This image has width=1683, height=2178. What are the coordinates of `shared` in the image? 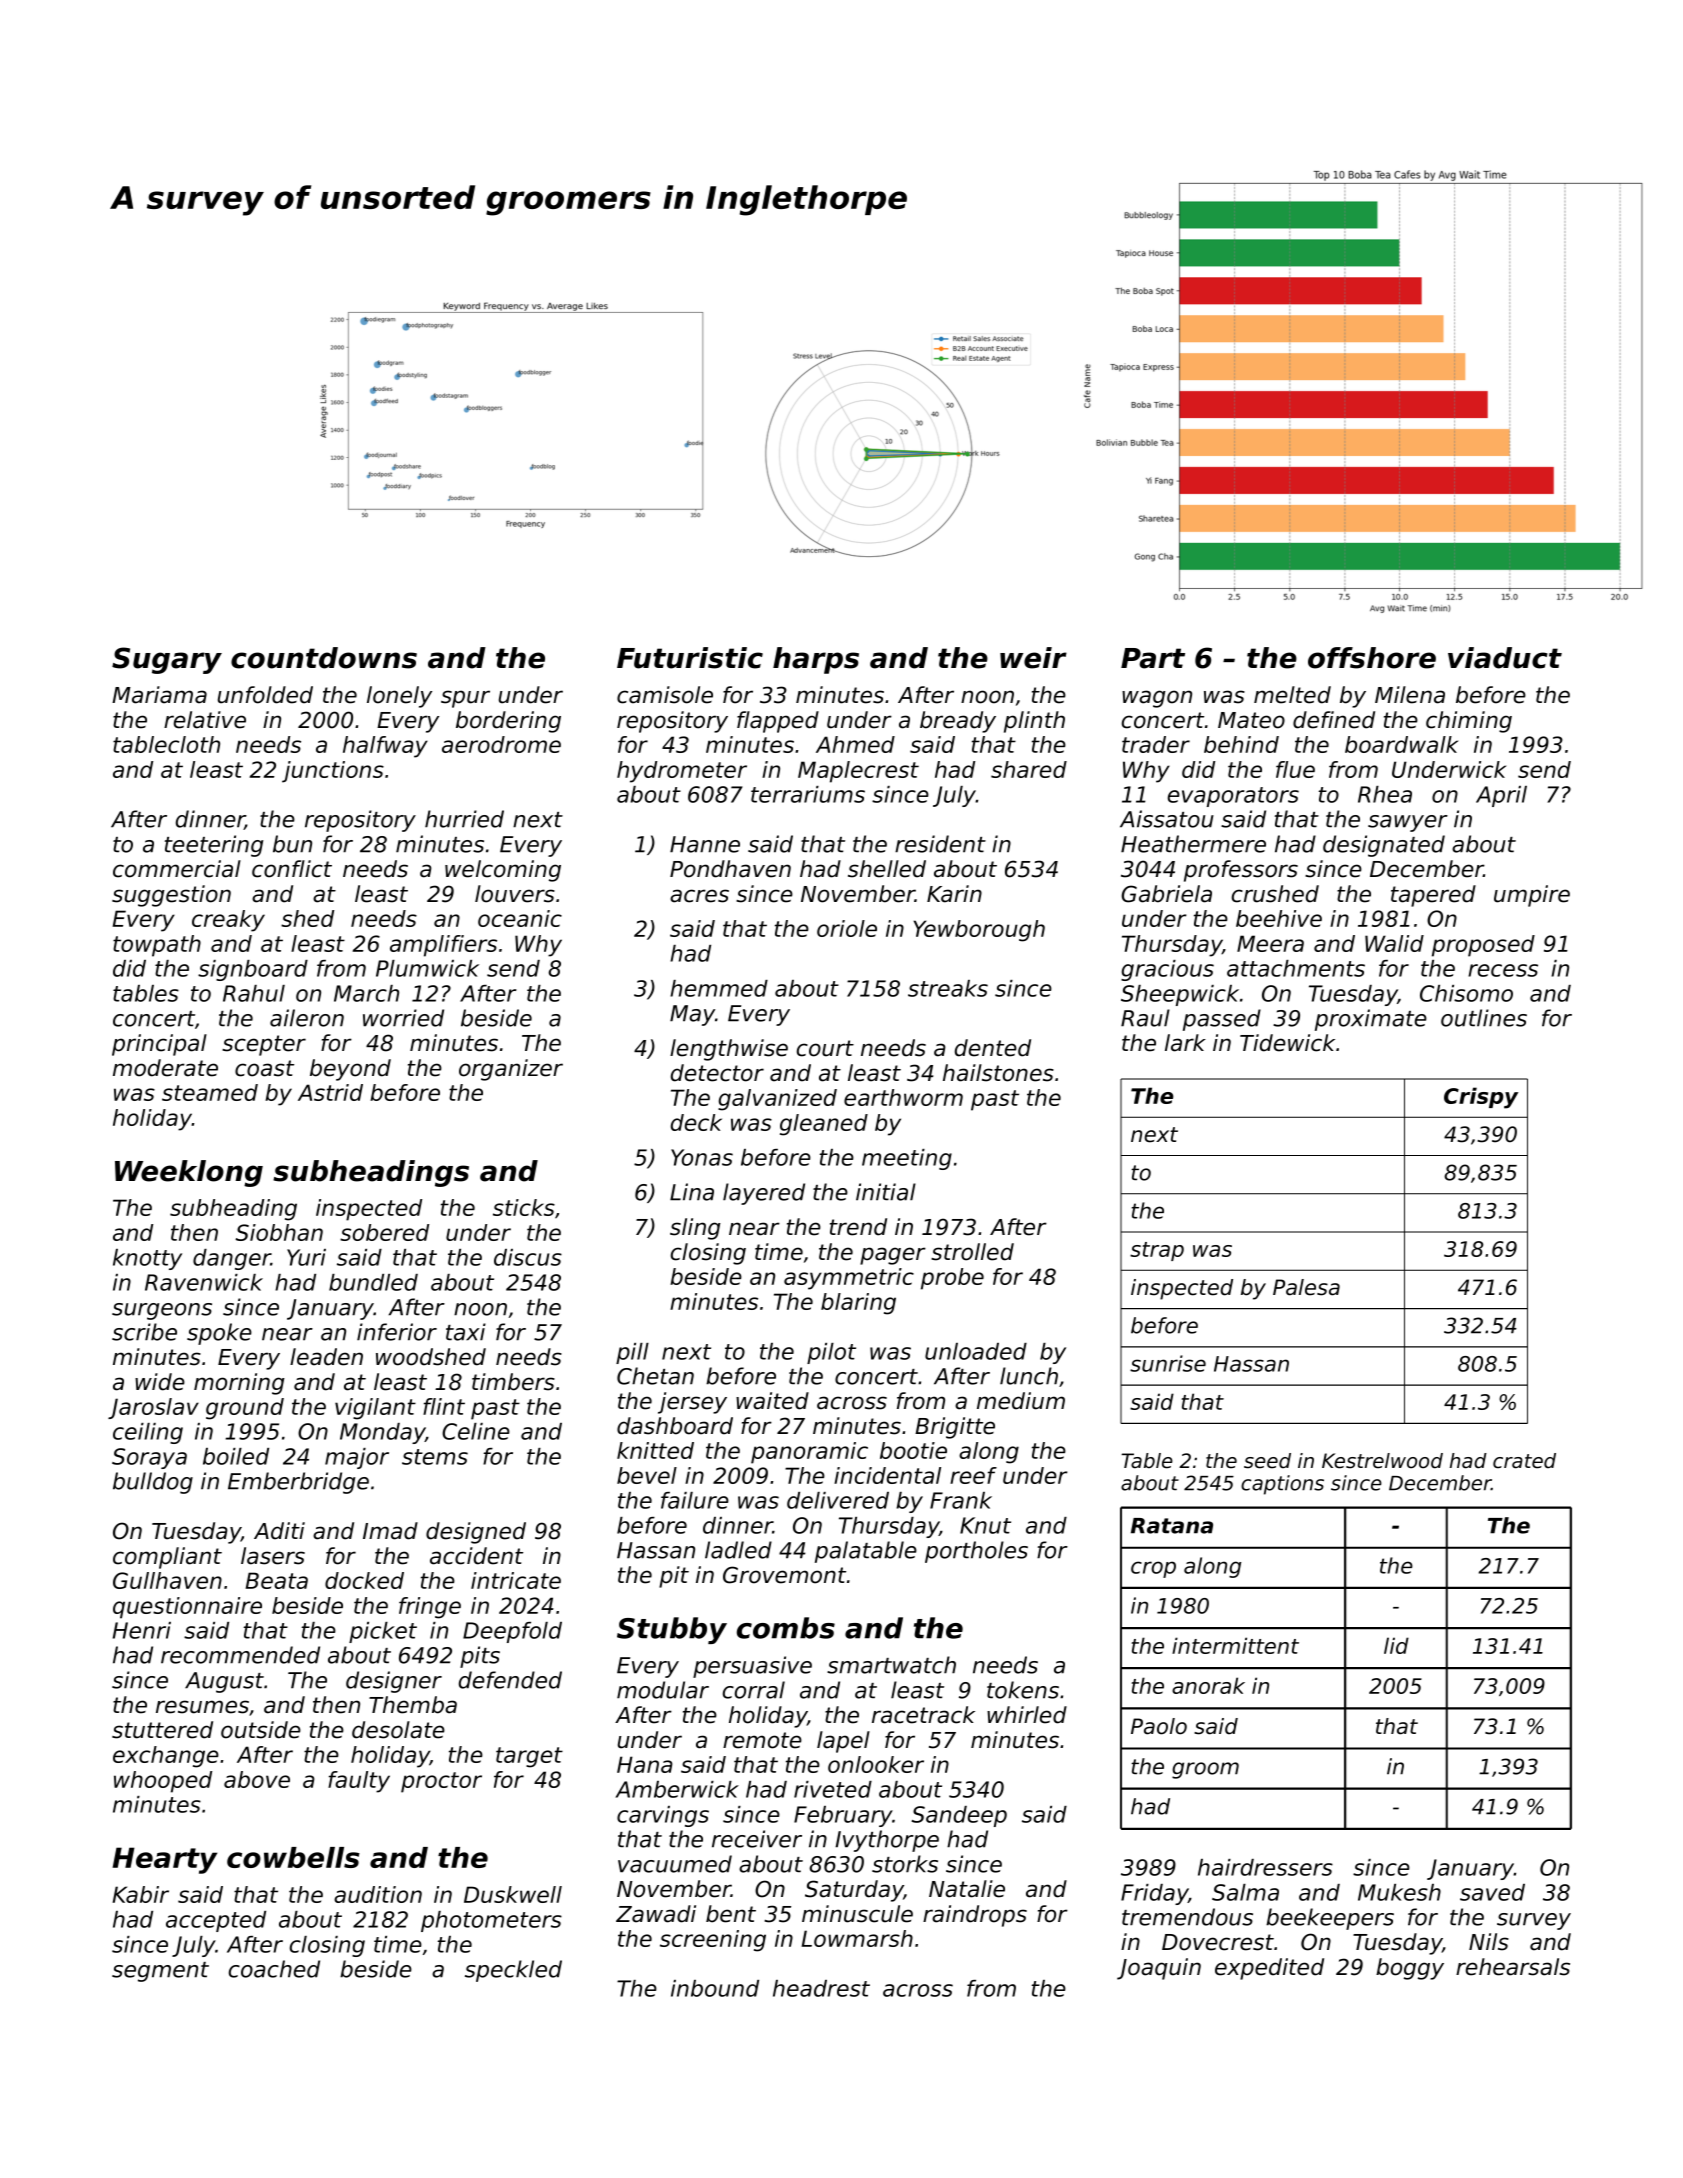 It's located at (1029, 769).
